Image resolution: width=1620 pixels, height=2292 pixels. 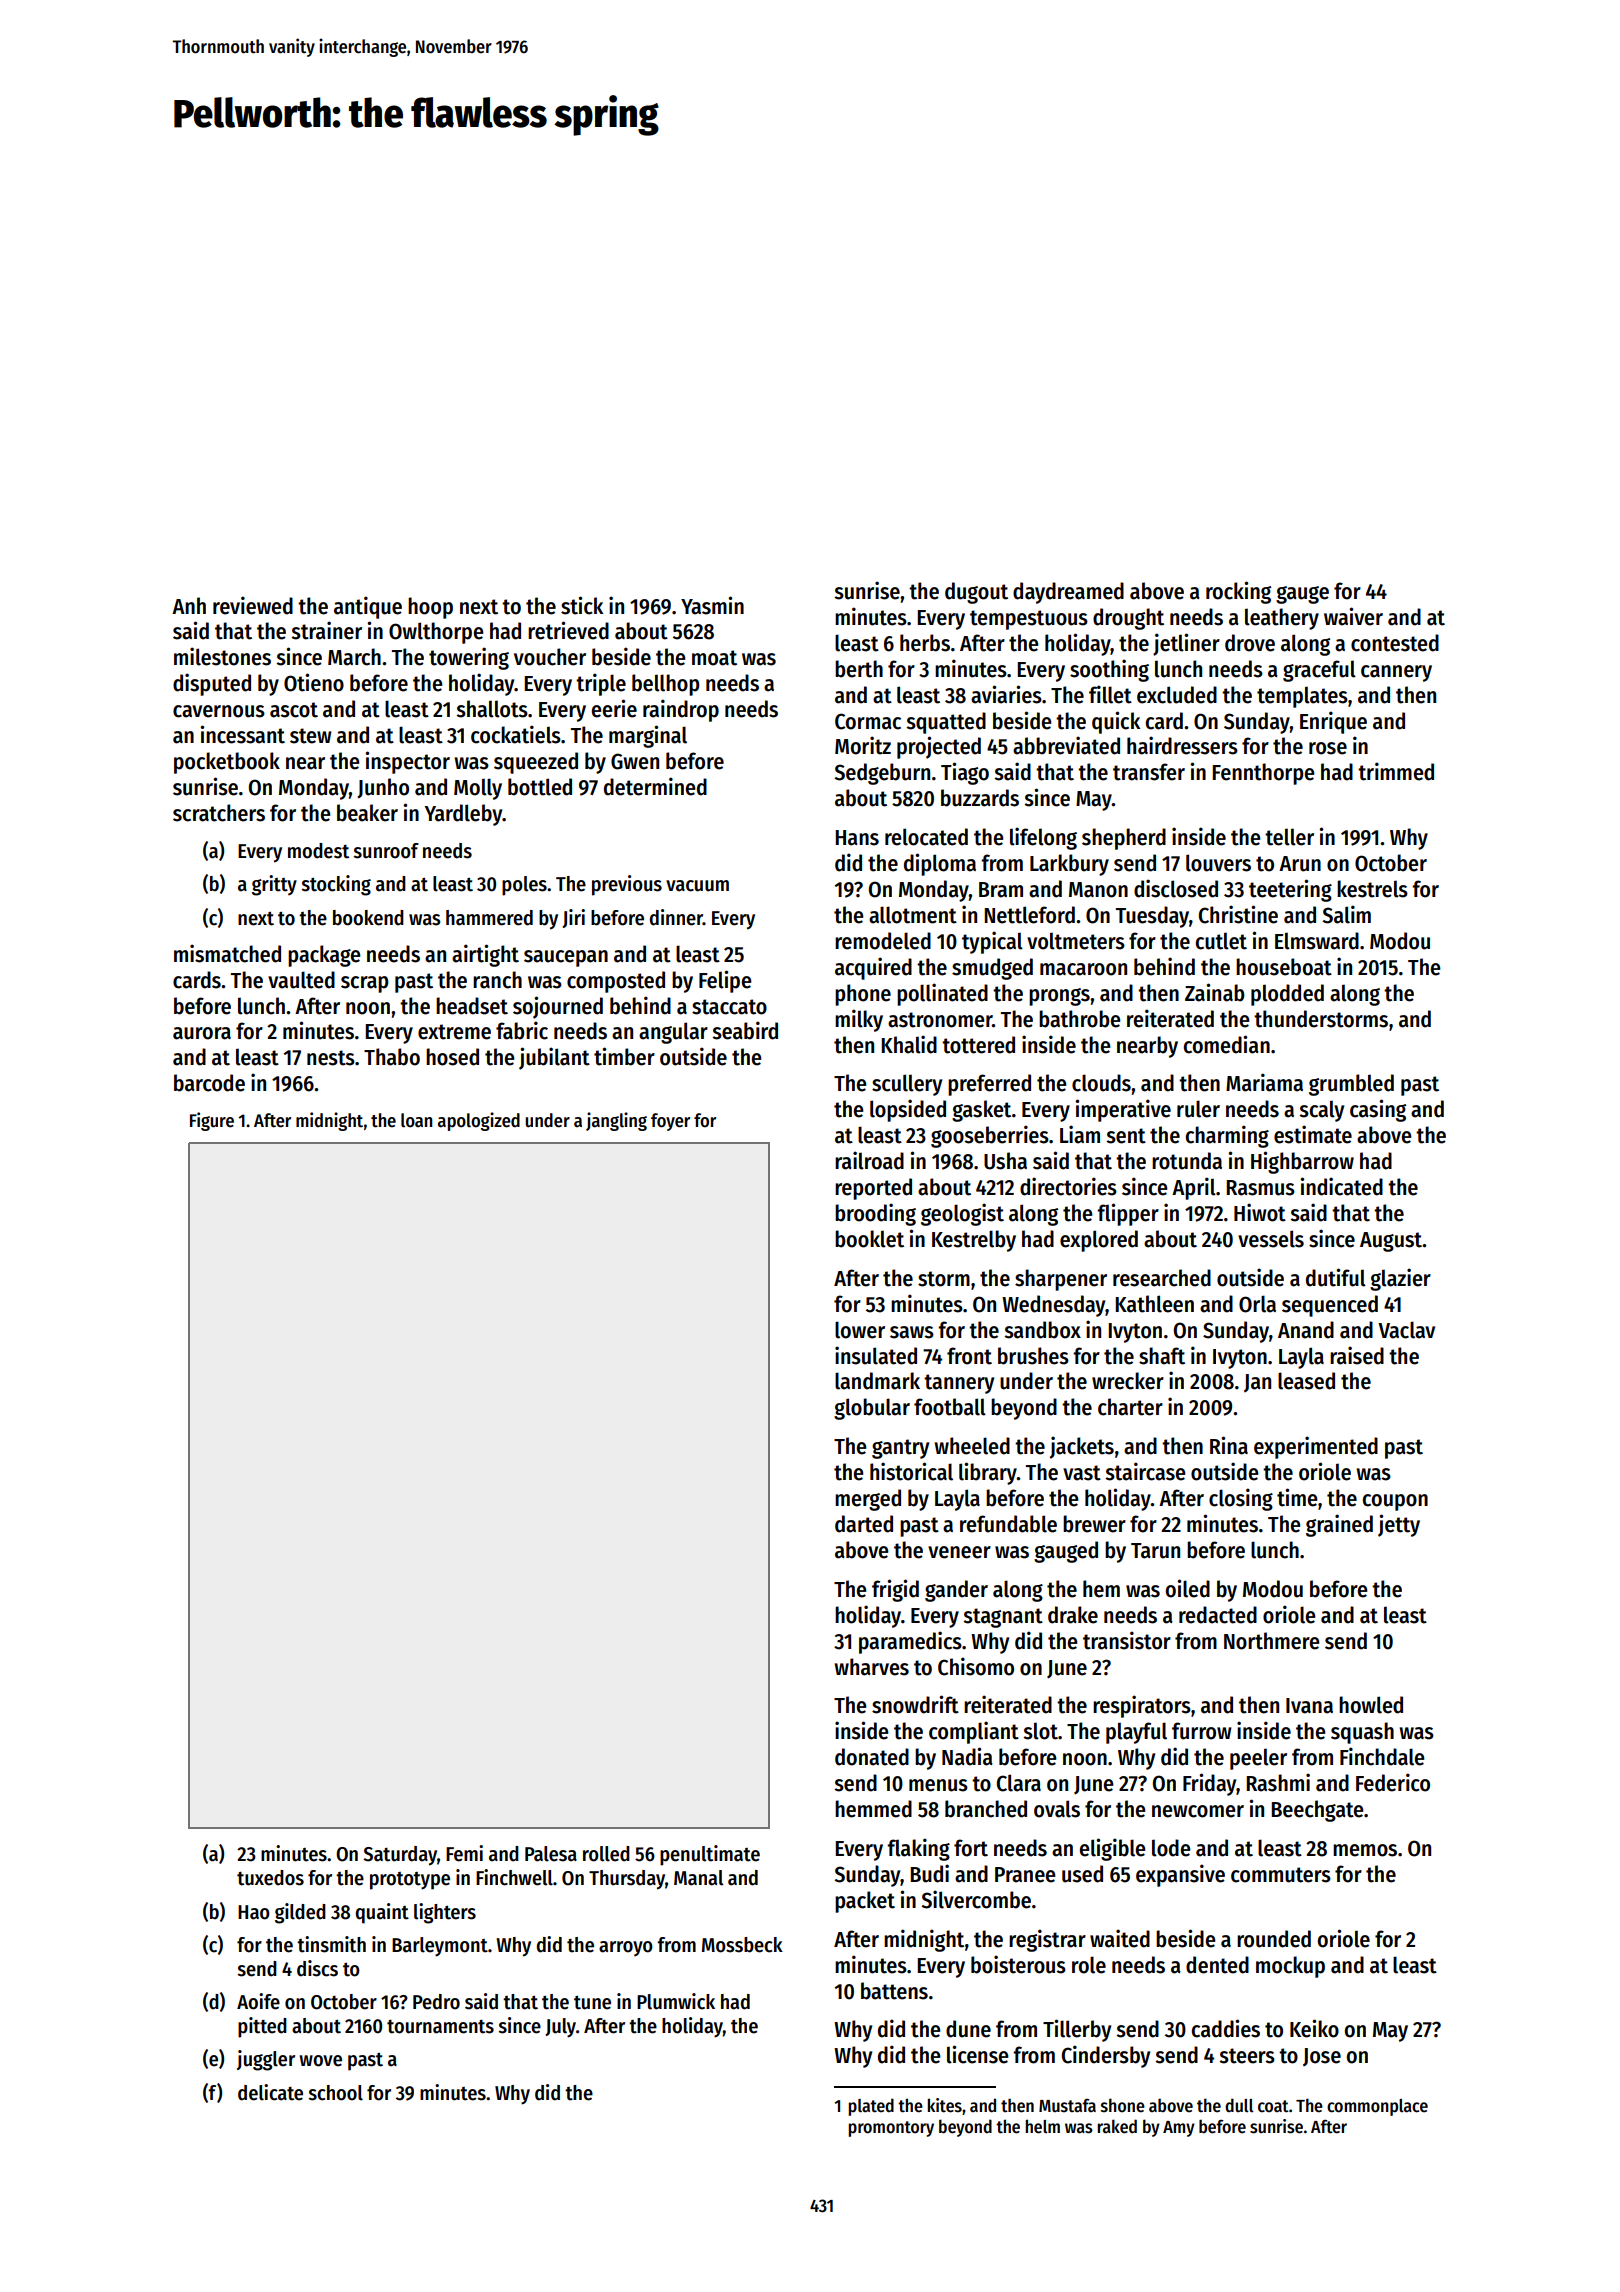 I want to click on promontory, so click(x=891, y=2129).
